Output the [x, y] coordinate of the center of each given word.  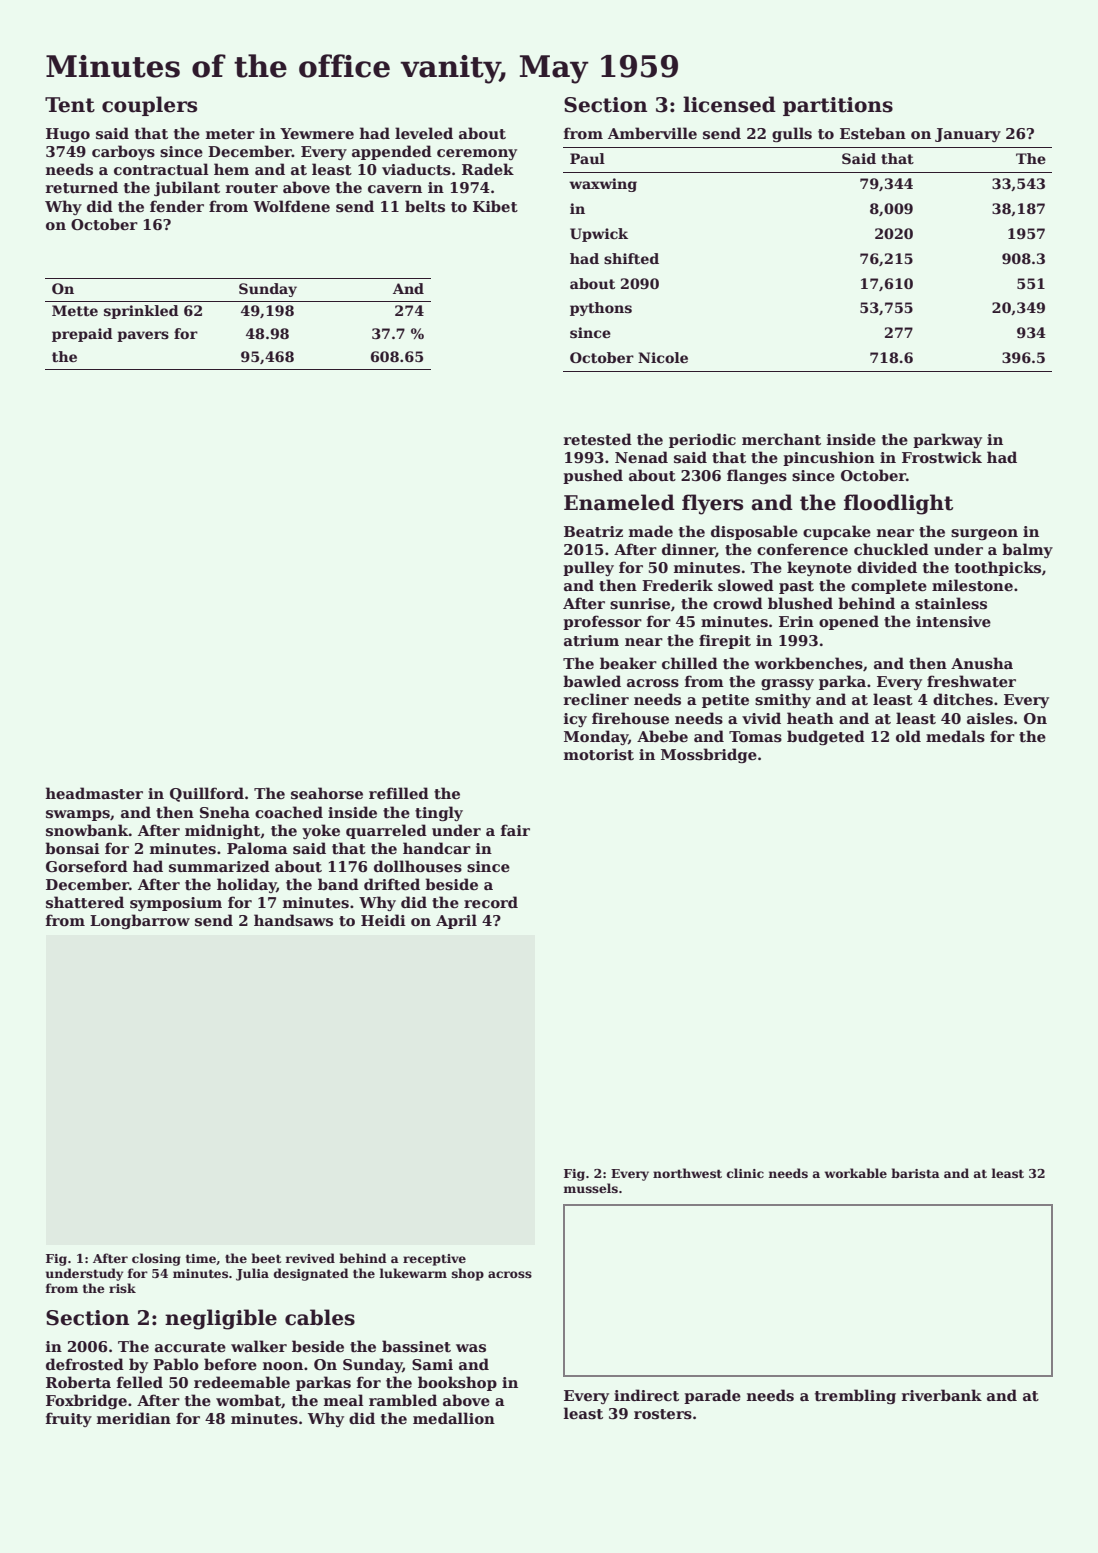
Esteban [873, 133]
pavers [143, 336]
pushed [593, 476]
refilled [399, 793]
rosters [663, 1414]
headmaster [94, 793]
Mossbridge [709, 755]
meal [344, 1400]
